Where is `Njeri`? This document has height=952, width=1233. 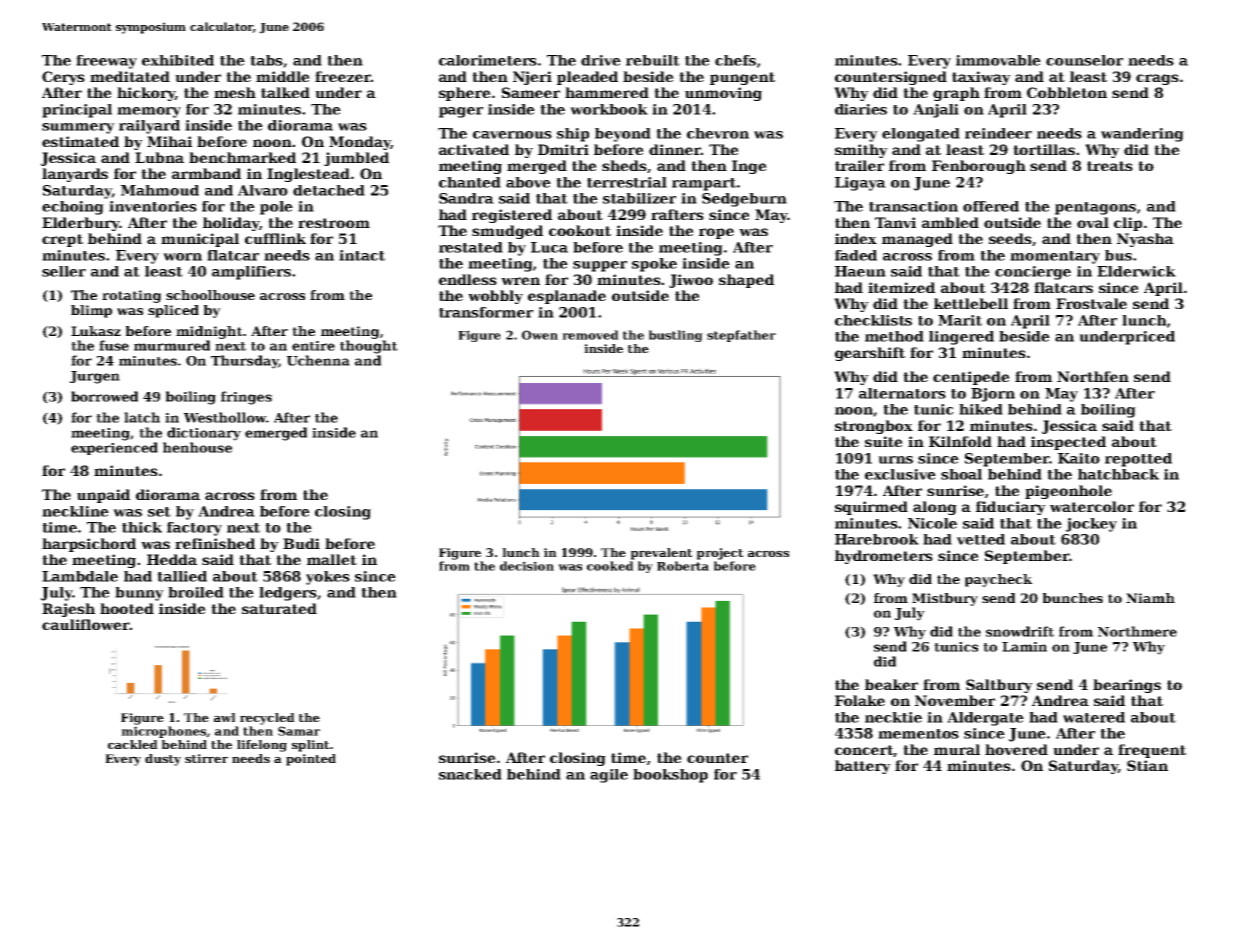
Njeri is located at coordinates (532, 78).
